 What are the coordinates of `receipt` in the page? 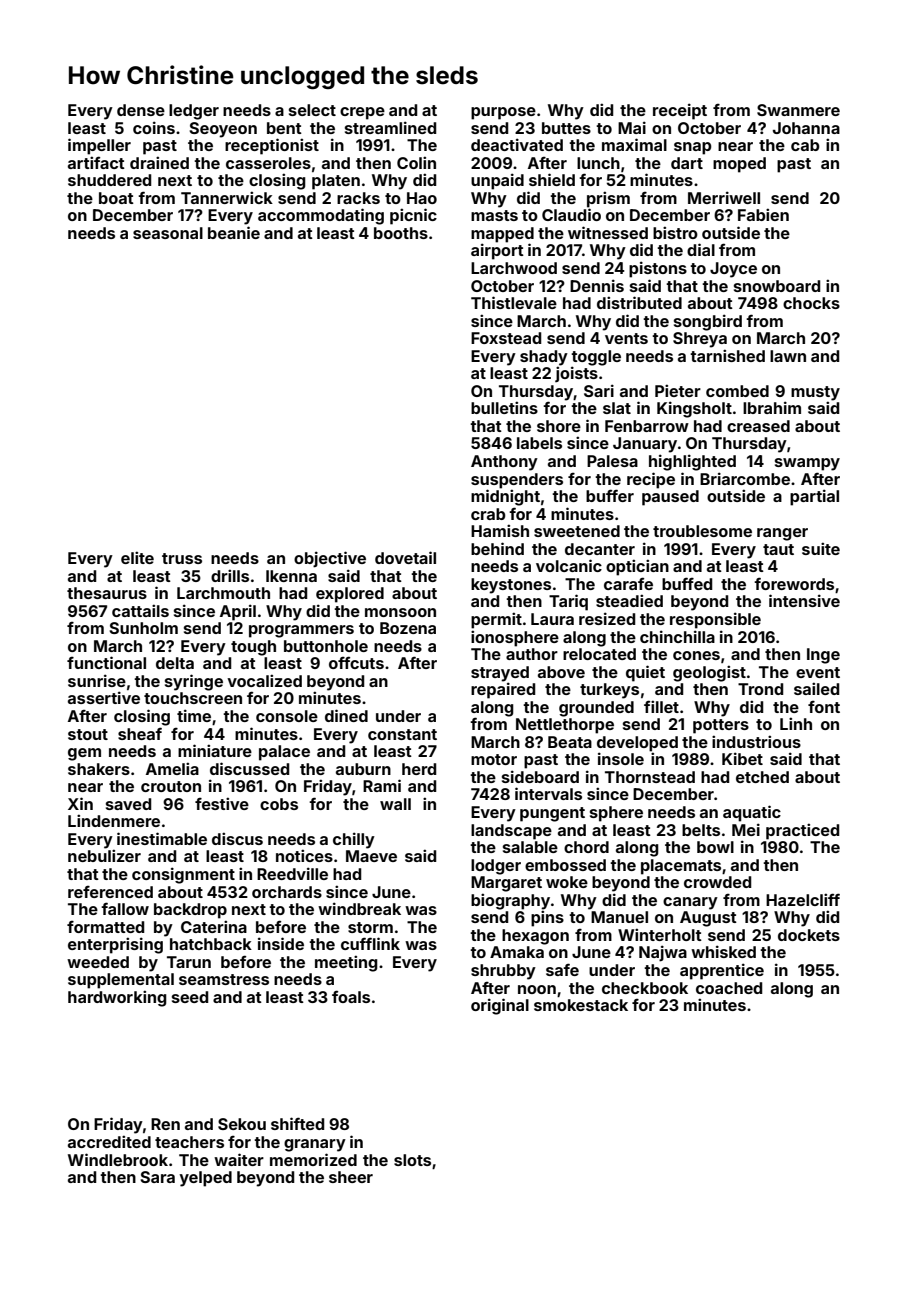 It's located at (680, 111).
